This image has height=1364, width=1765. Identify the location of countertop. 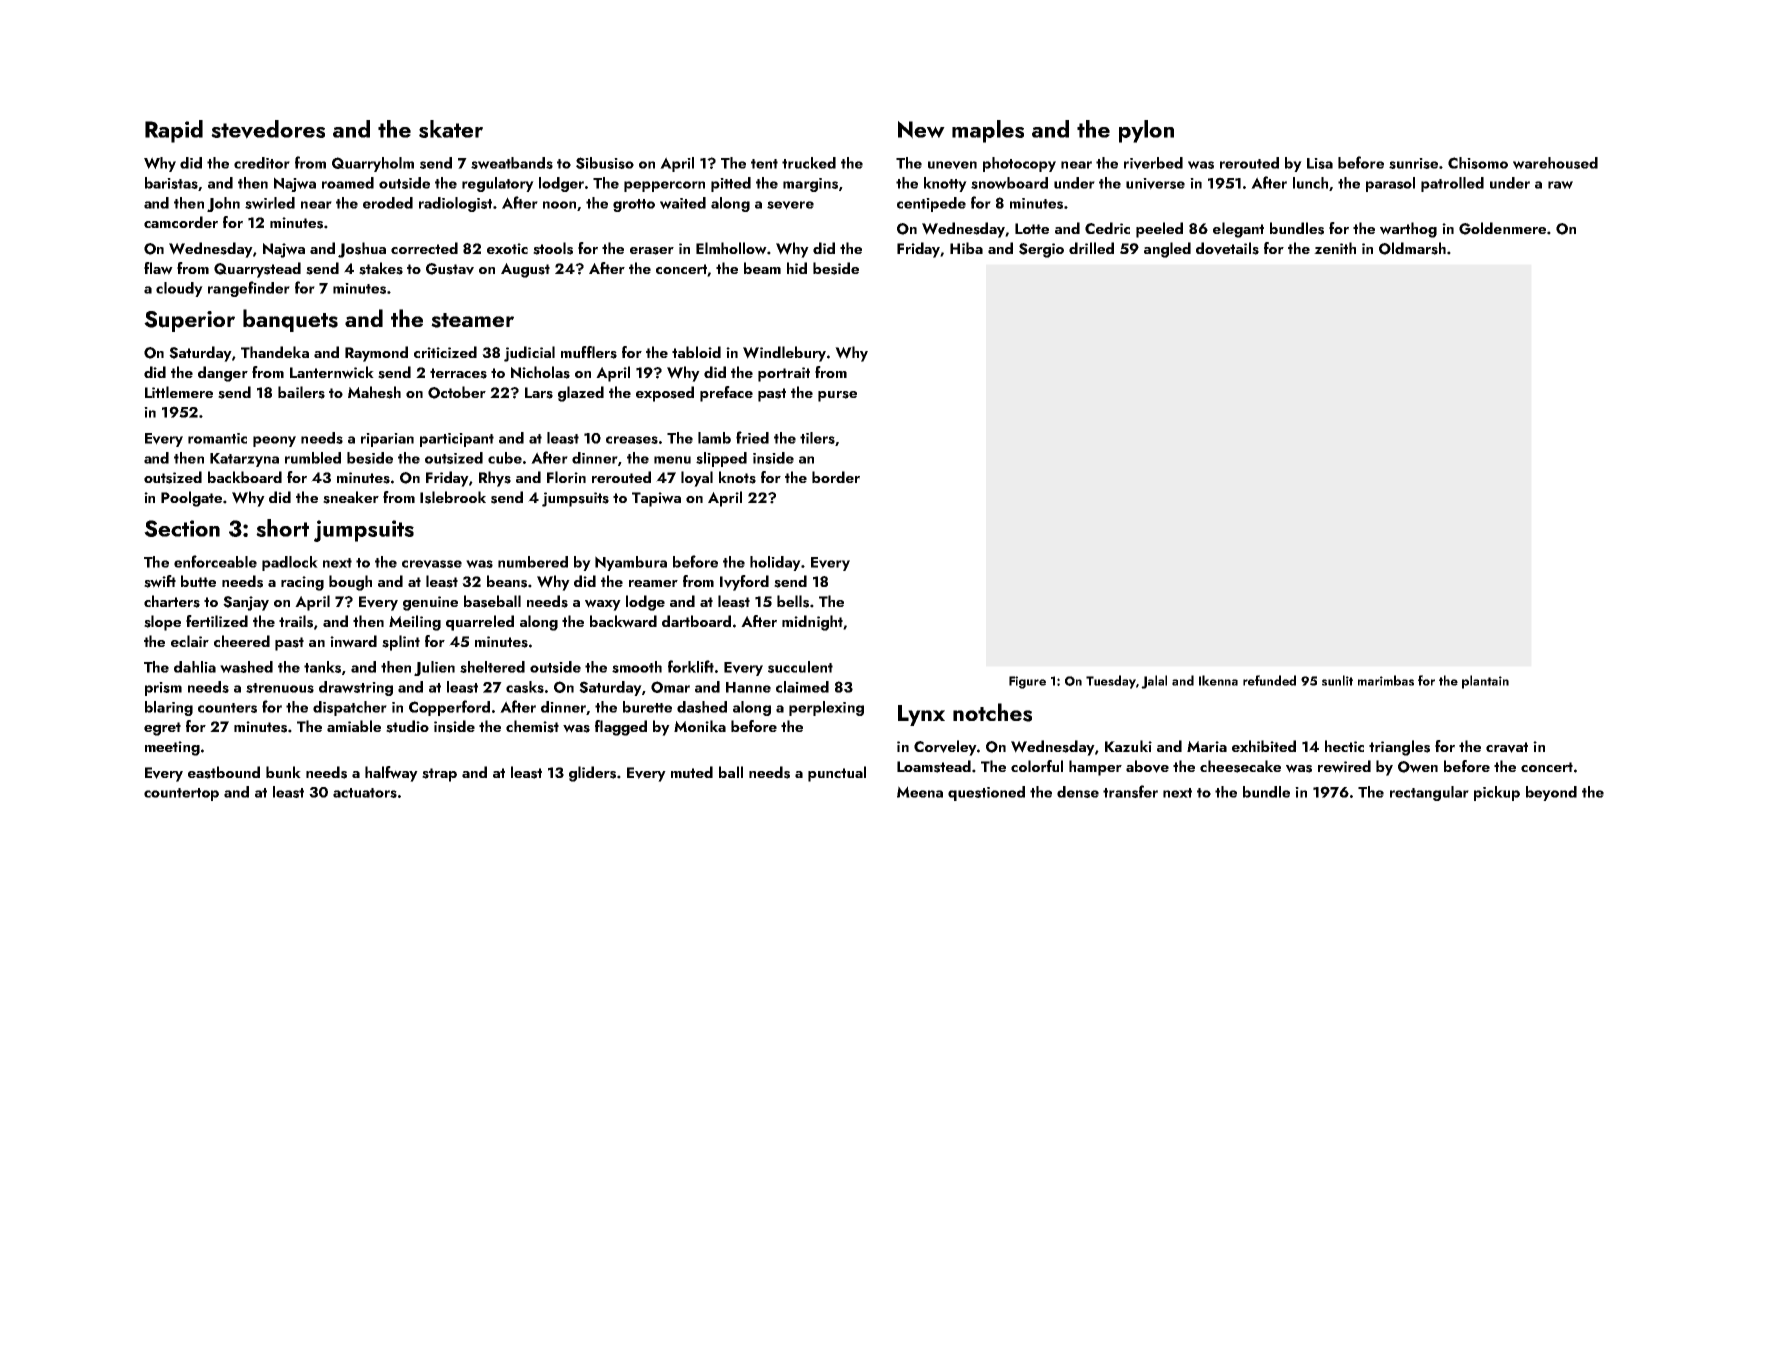
(181, 794).
